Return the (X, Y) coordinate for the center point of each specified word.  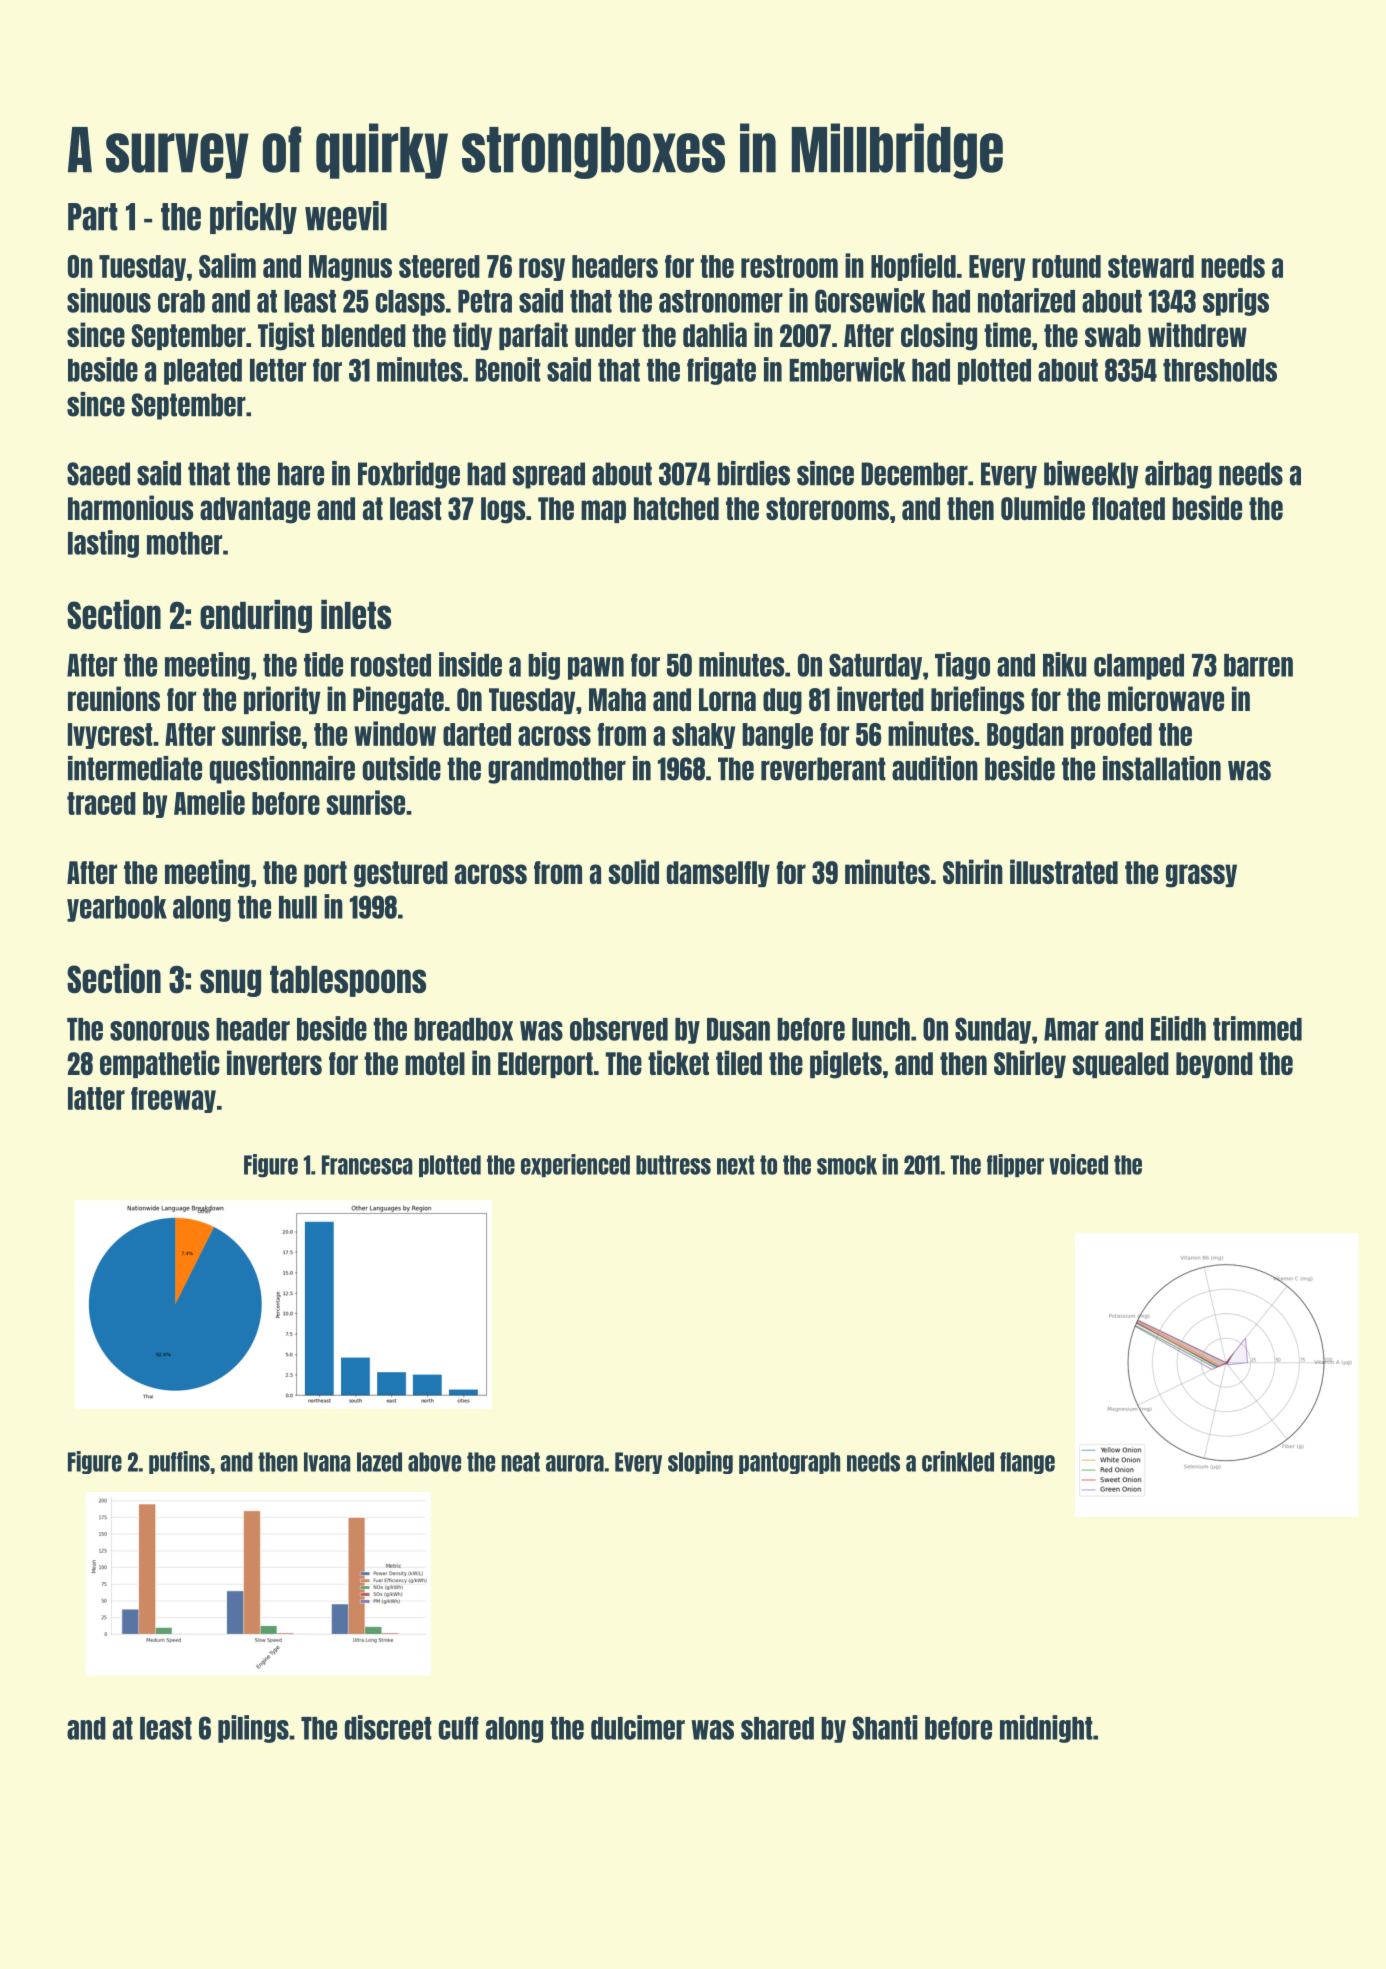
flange (1027, 1463)
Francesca (367, 1165)
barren (1258, 665)
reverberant (823, 769)
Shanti (885, 1727)
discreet (388, 1727)
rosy (542, 269)
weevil (346, 216)
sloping (700, 1462)
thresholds (1220, 370)
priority (282, 700)
